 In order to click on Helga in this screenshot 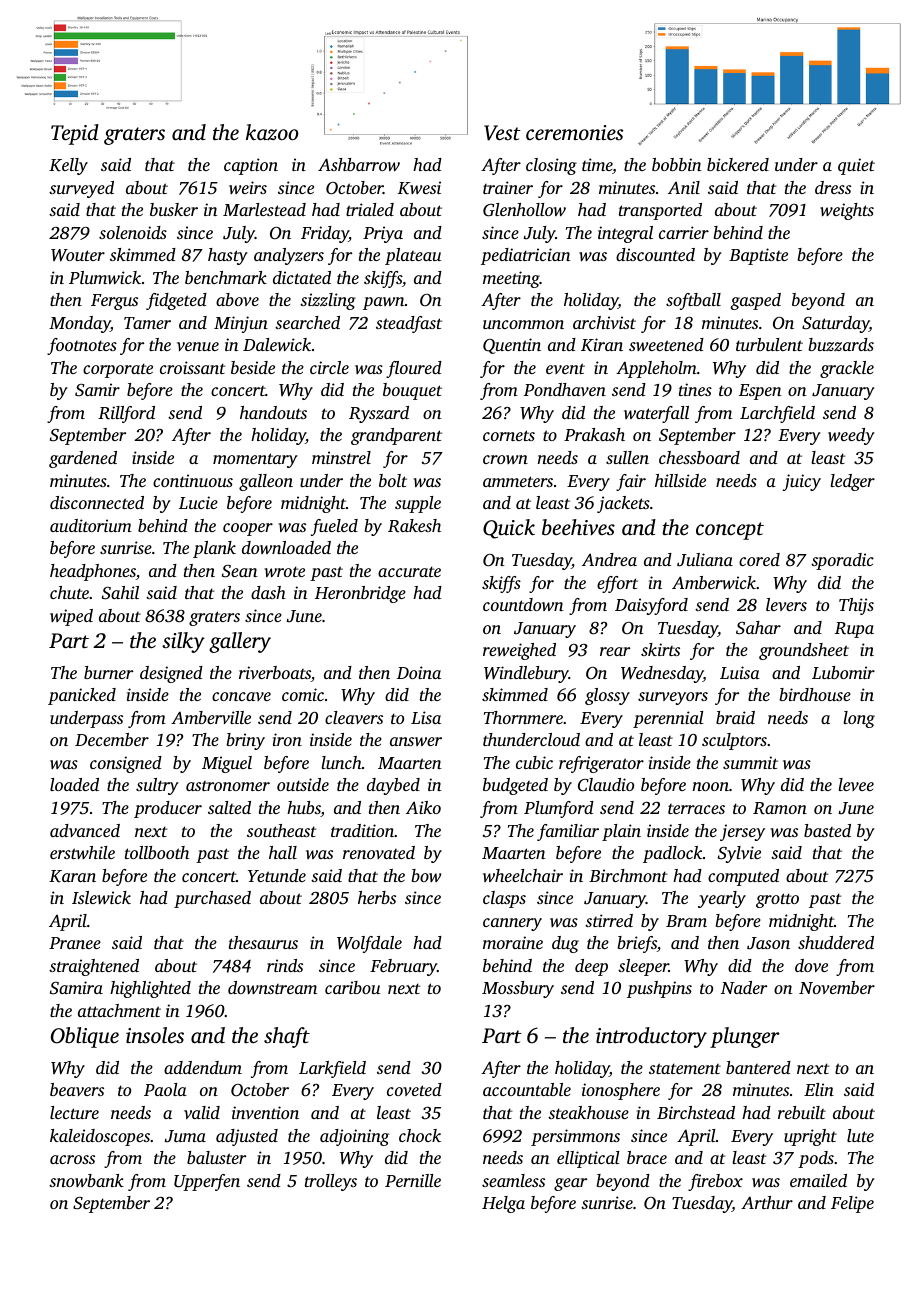, I will do `click(503, 1204)`.
